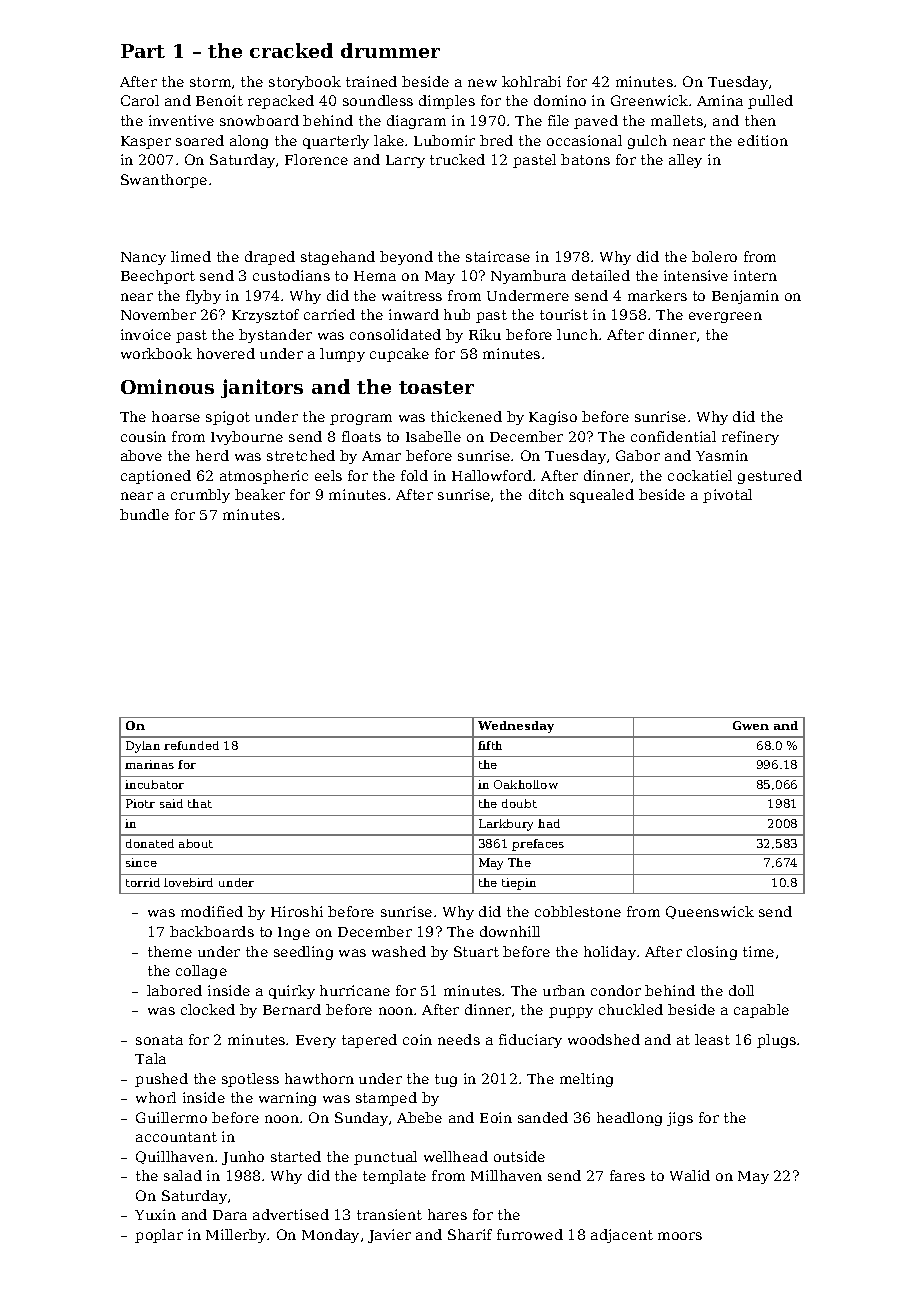 Image resolution: width=924 pixels, height=1308 pixels. I want to click on spotless, so click(250, 1080).
